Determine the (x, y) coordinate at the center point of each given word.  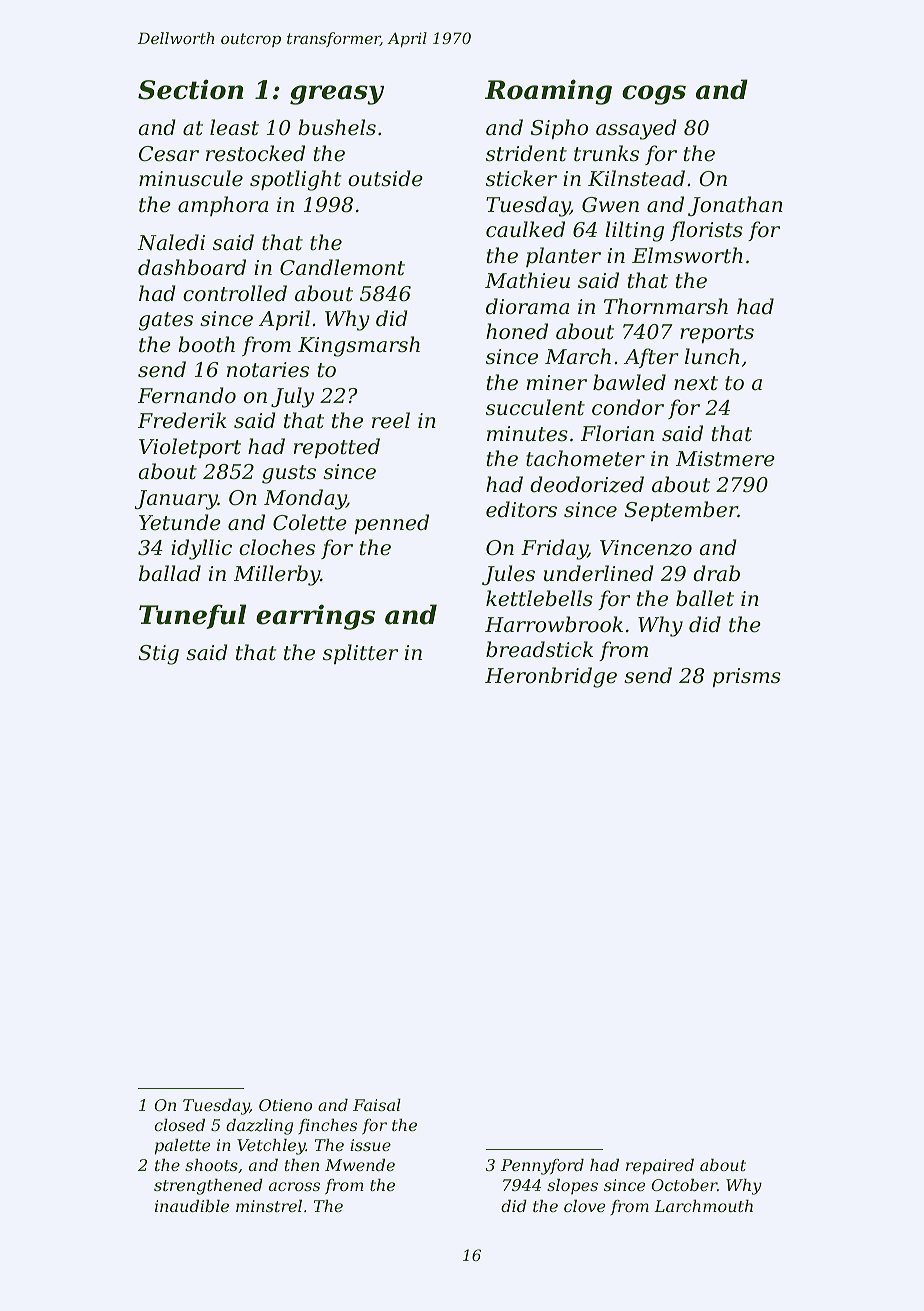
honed (517, 331)
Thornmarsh (666, 306)
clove (585, 1206)
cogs (654, 95)
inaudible (192, 1206)
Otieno (285, 1105)
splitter (360, 654)
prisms (747, 677)
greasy (337, 95)
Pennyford (542, 1167)
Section (190, 89)
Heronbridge (551, 677)
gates (166, 321)
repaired (660, 1167)
